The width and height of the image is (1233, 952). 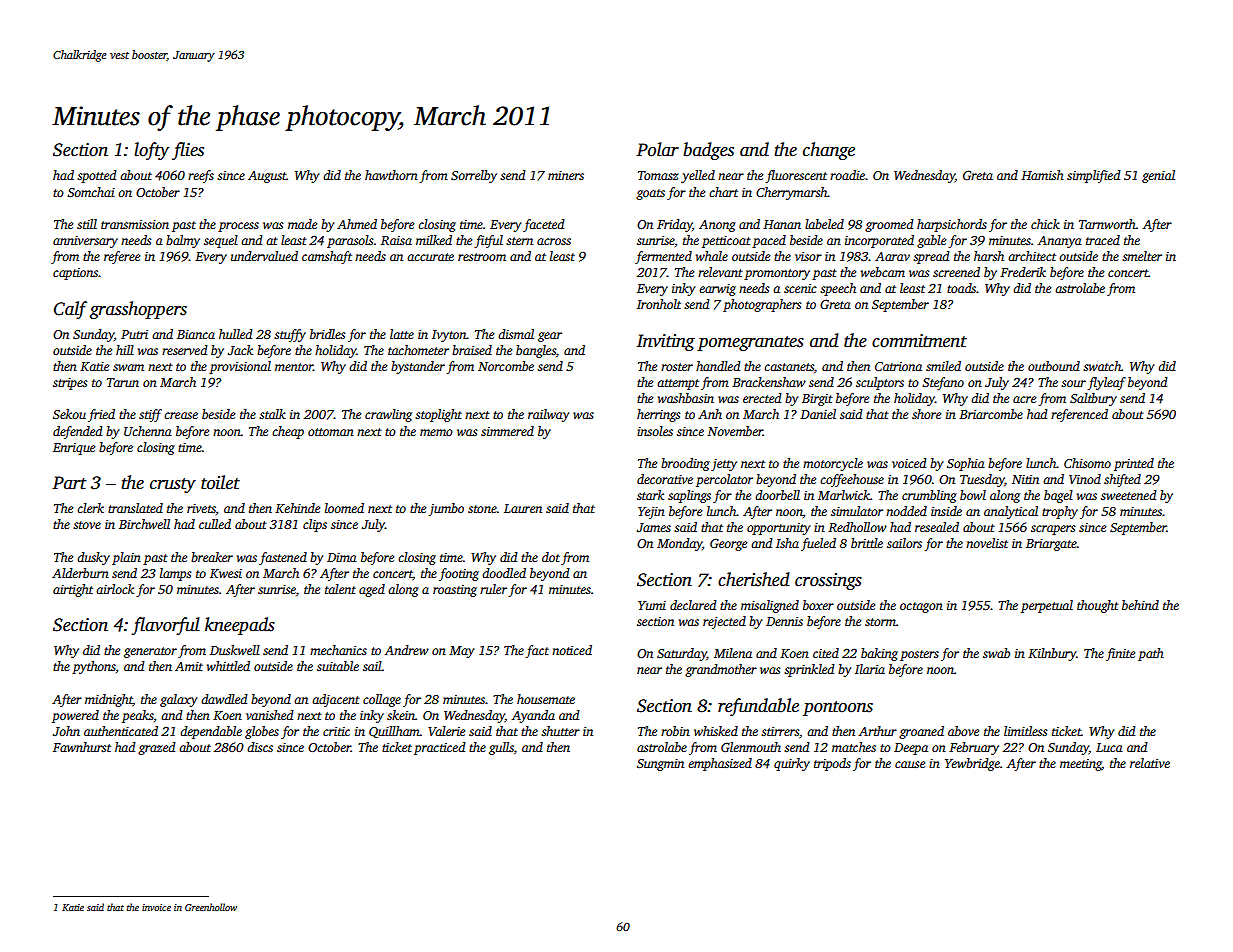 I want to click on change, so click(x=829, y=151).
